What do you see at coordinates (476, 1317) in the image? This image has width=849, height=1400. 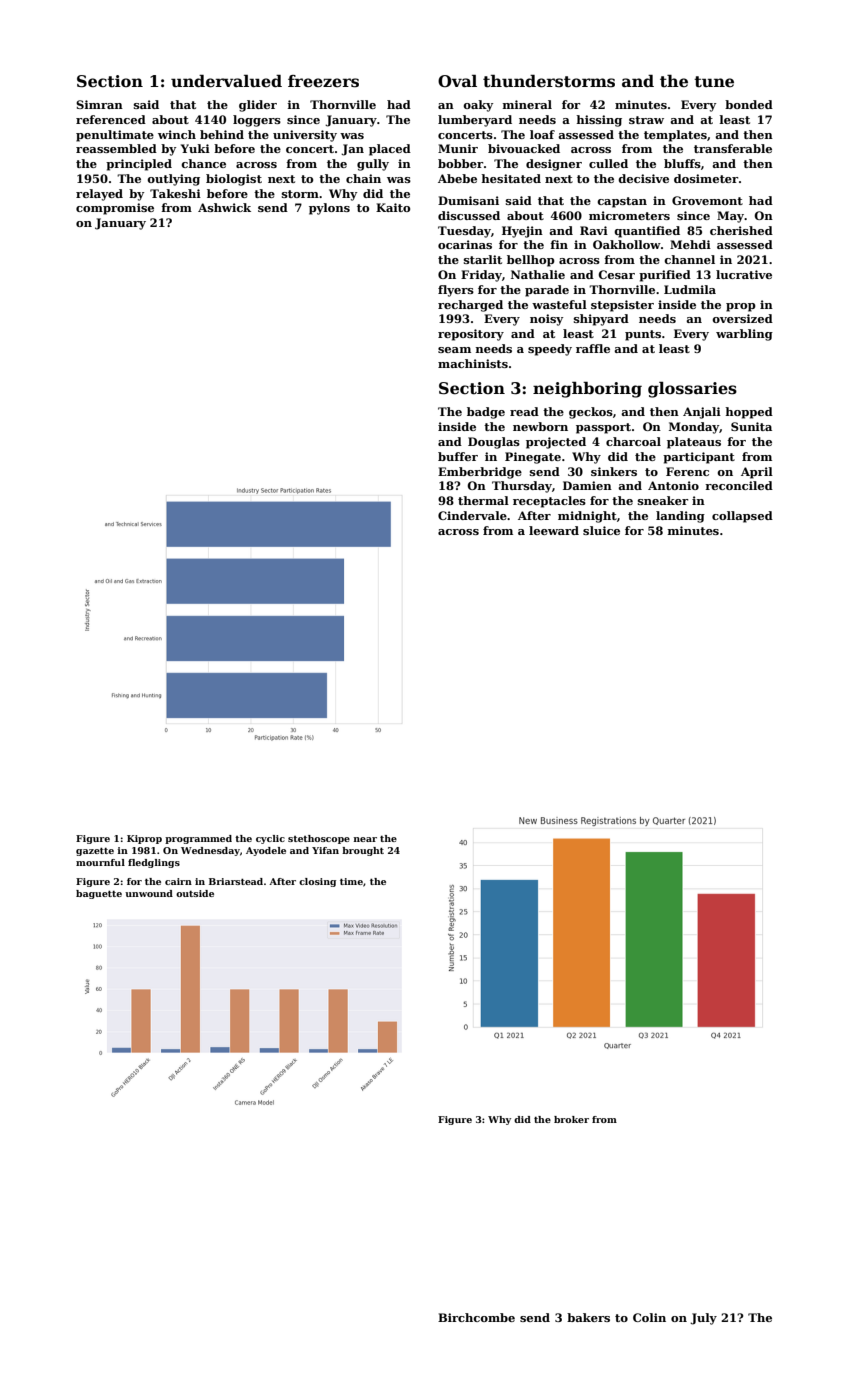 I see `Birchcombe` at bounding box center [476, 1317].
